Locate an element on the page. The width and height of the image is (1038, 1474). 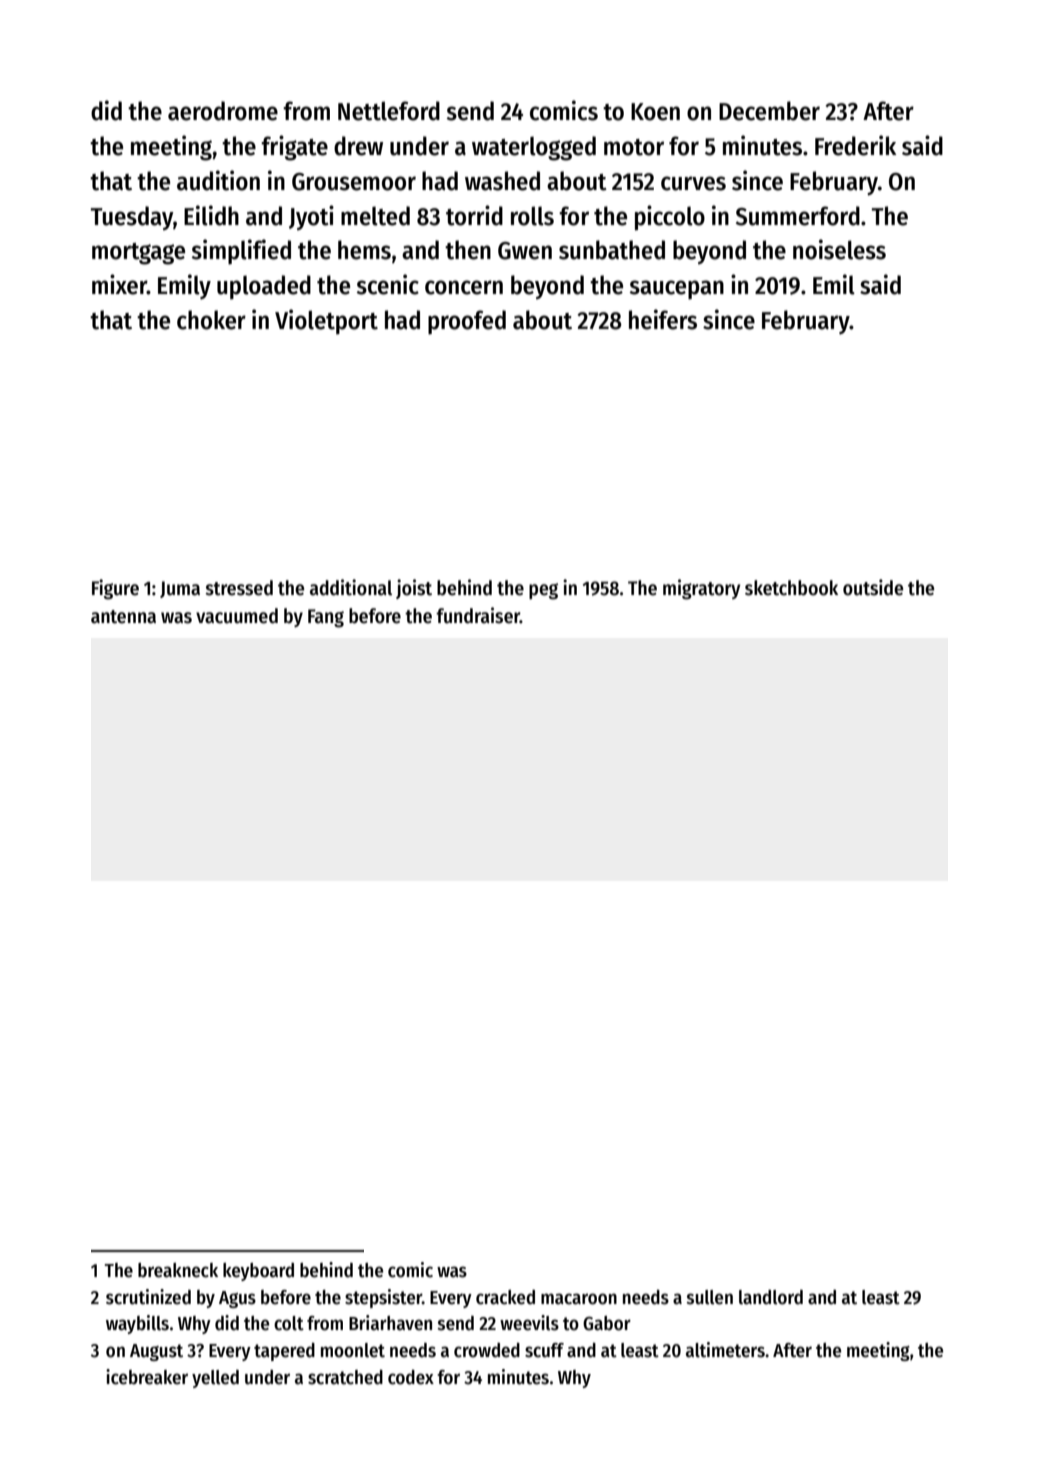
additional is located at coordinates (351, 587).
